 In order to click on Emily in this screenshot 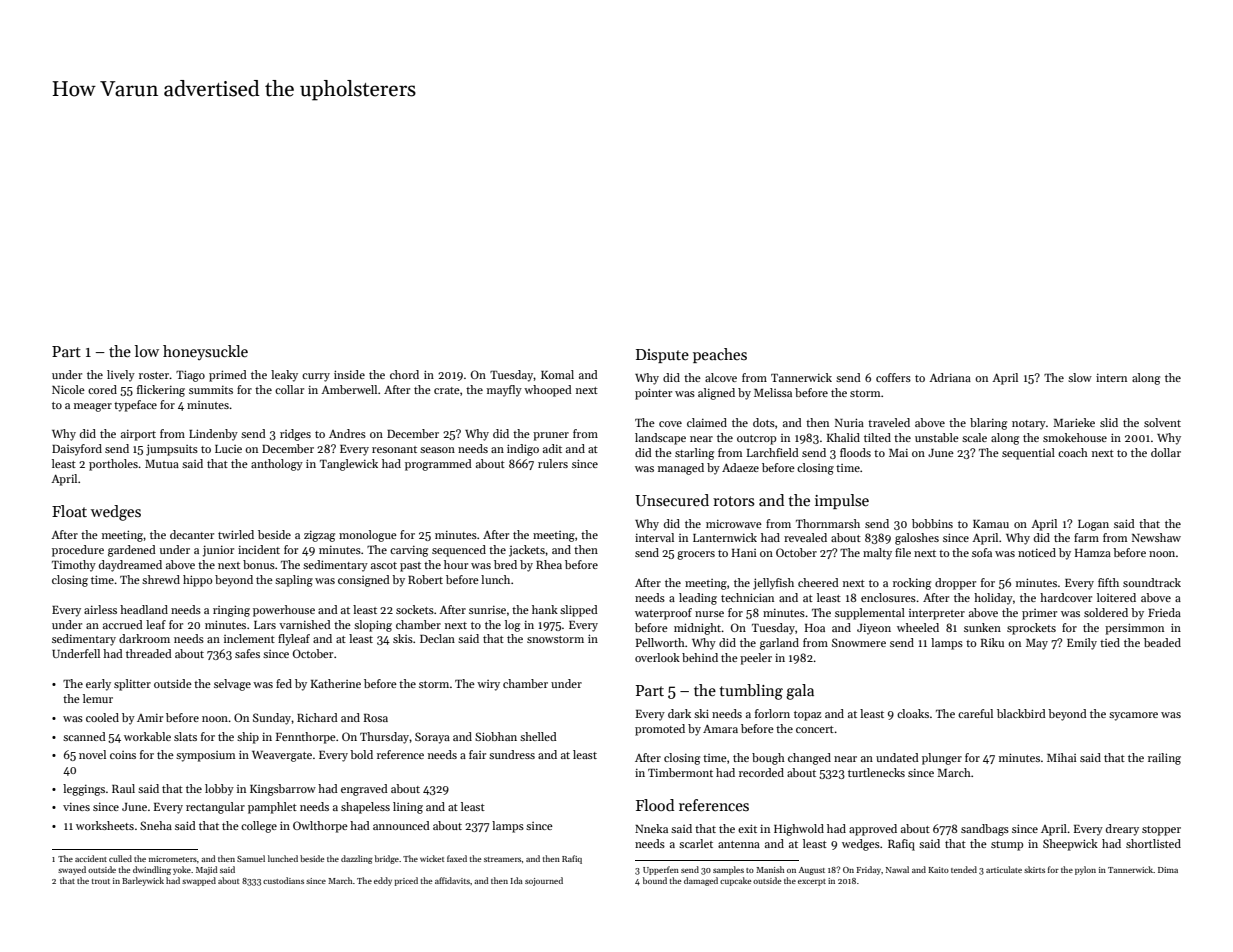, I will do `click(1082, 644)`.
